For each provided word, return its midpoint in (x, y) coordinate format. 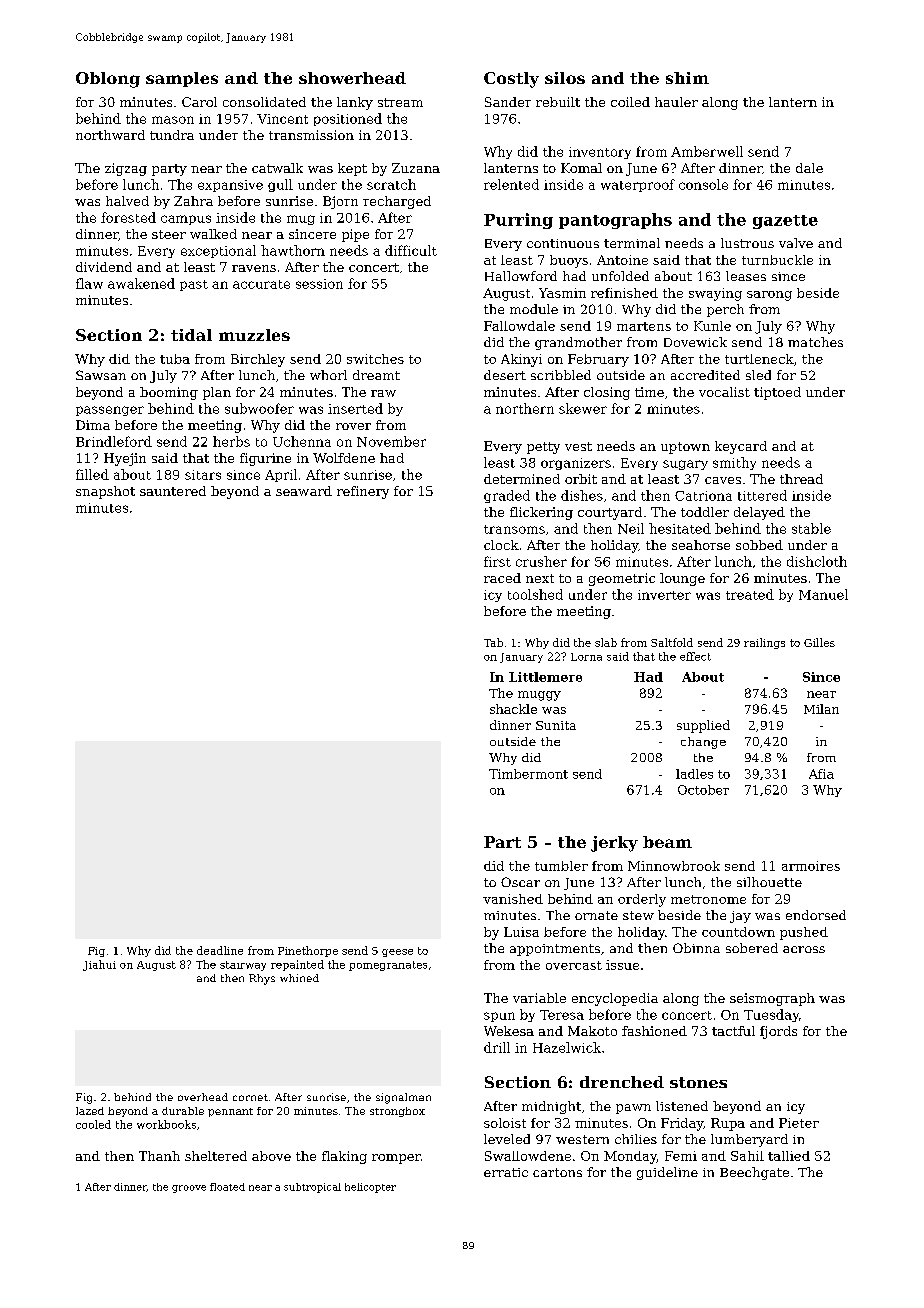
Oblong (108, 80)
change (703, 743)
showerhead (352, 78)
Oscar (520, 882)
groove (189, 1189)
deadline (220, 950)
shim (687, 78)
